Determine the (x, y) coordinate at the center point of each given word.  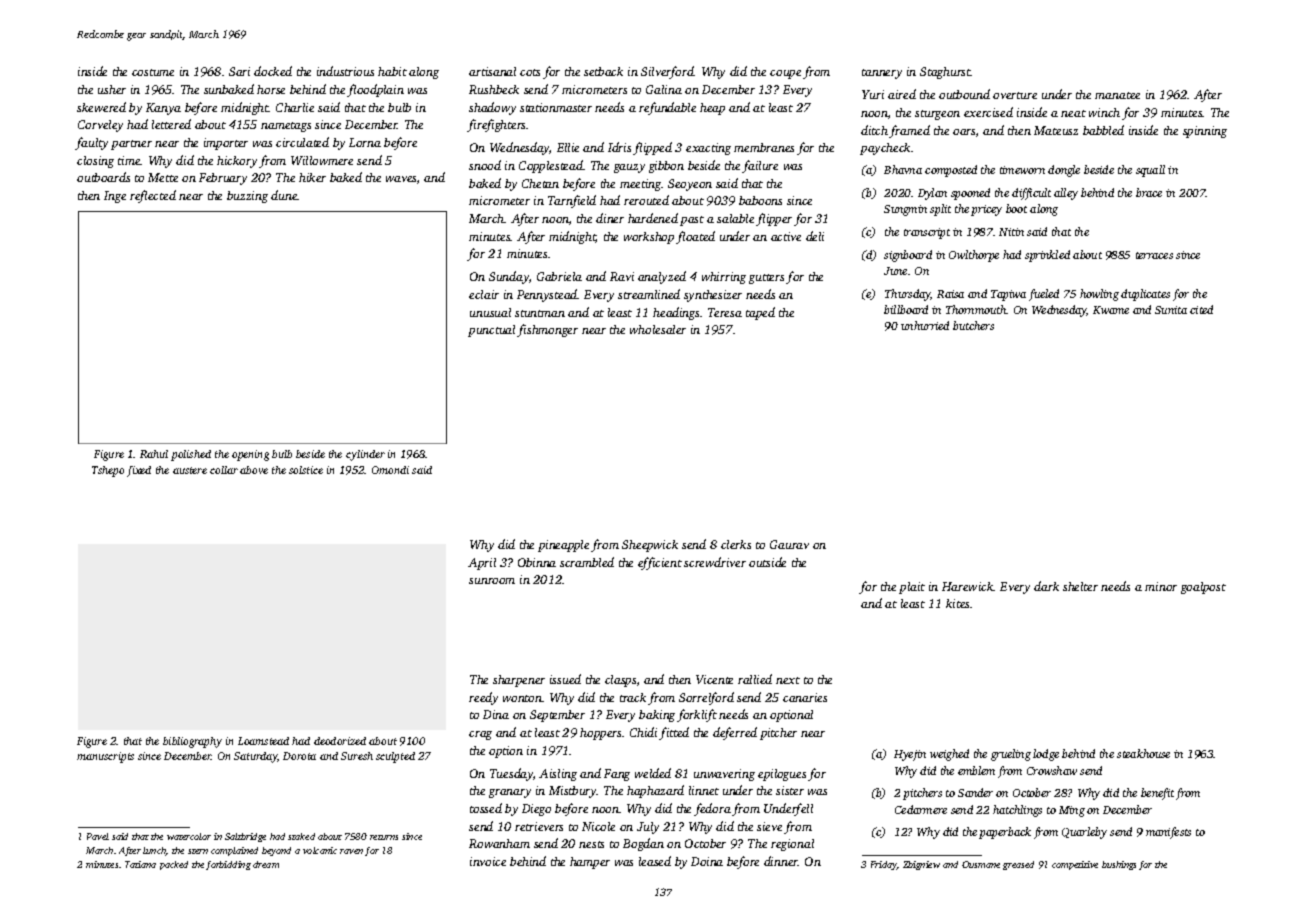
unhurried (925, 325)
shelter (1080, 586)
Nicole (598, 826)
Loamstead (263, 741)
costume (153, 72)
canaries (805, 697)
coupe (785, 74)
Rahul (154, 454)
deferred (735, 733)
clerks (736, 544)
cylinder (365, 455)
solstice (306, 470)
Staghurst (945, 73)
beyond (276, 851)
